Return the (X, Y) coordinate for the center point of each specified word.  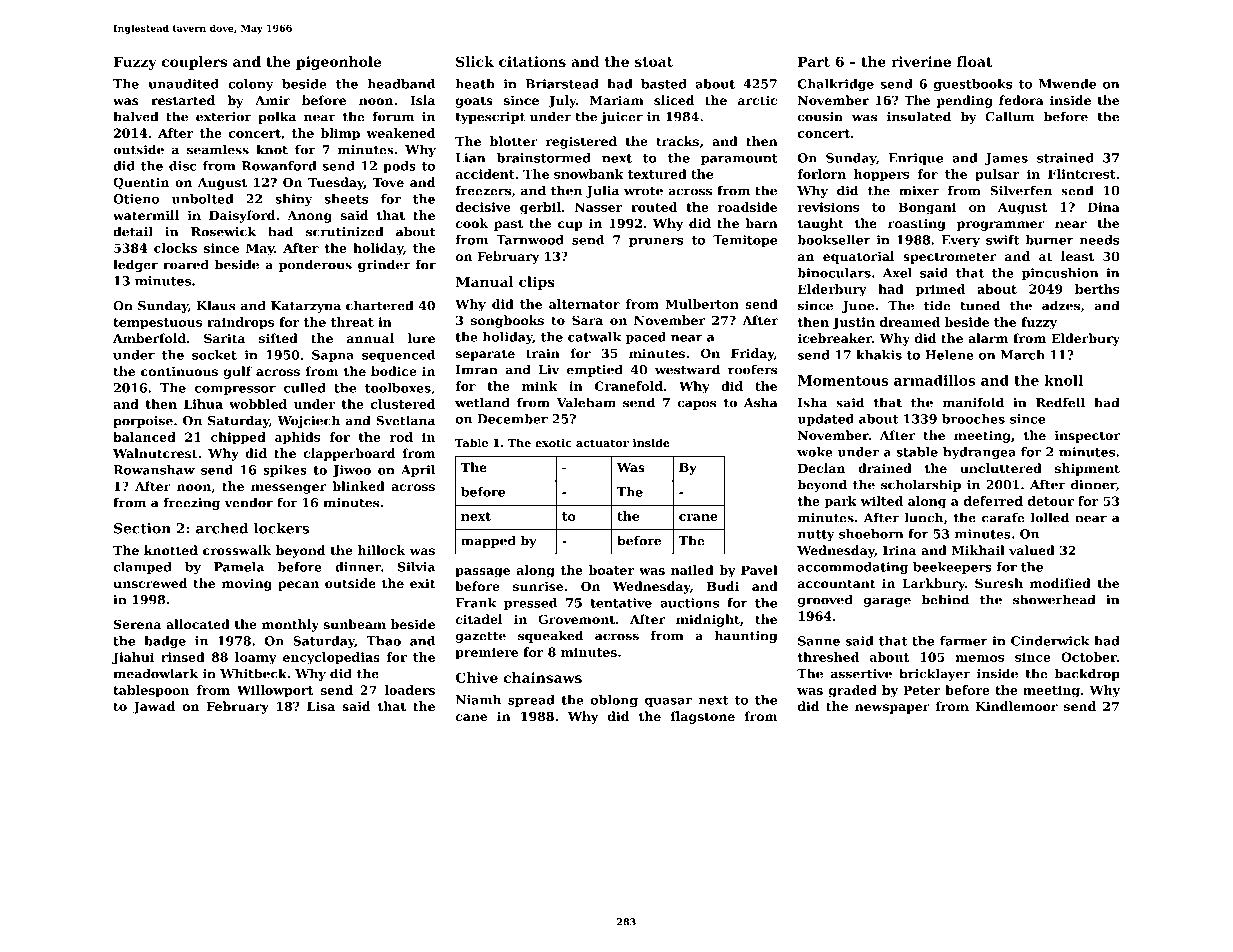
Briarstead (562, 84)
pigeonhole (338, 63)
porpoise (143, 422)
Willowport (275, 691)
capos (696, 405)
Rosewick (223, 231)
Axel (897, 273)
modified (1060, 583)
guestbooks (973, 85)
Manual (485, 281)
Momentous (843, 380)
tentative (621, 603)
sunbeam (354, 624)
